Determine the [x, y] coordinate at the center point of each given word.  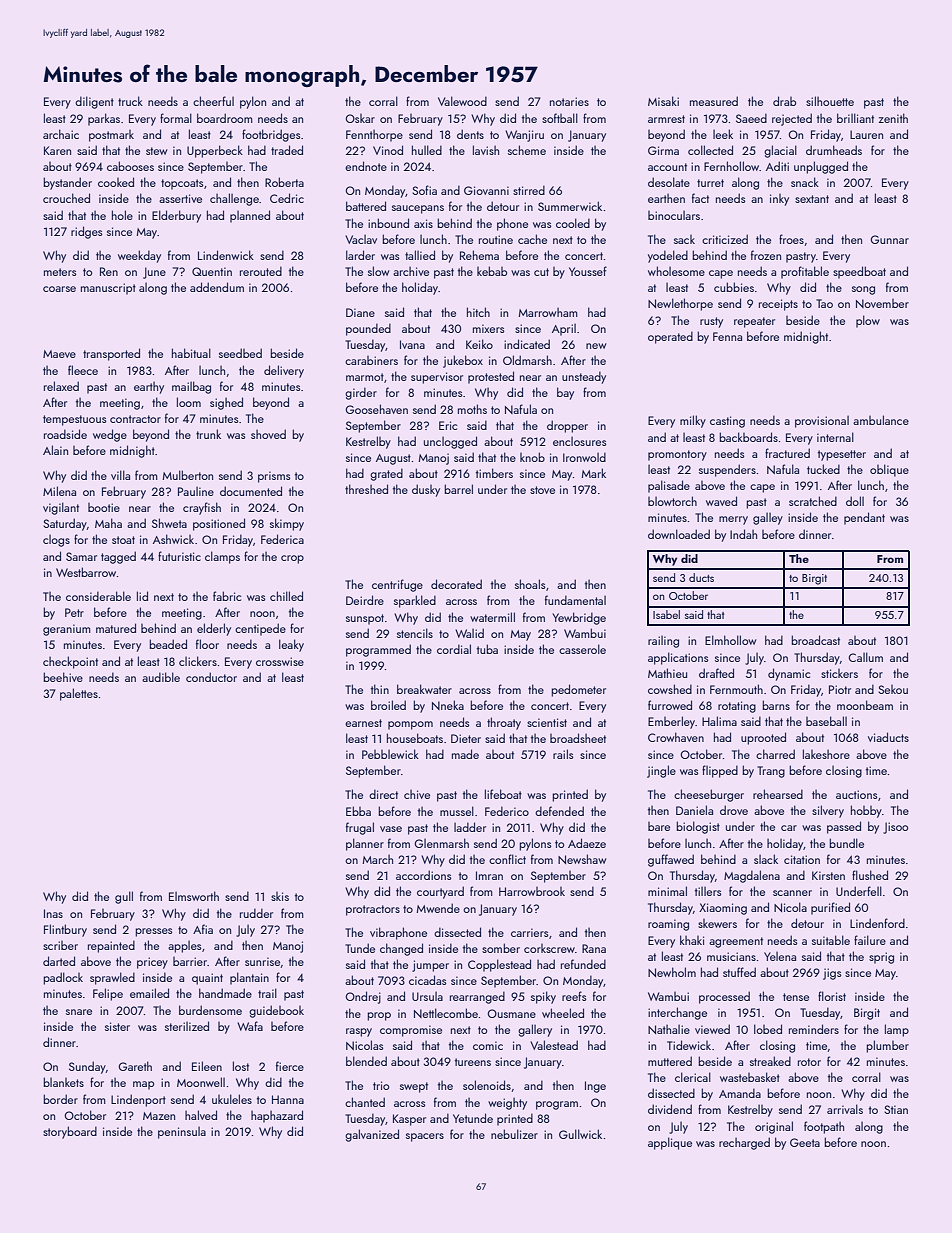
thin [380, 689]
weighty [507, 1104]
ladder [470, 827]
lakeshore [826, 754]
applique [670, 1143]
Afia [203, 929]
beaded [168, 644]
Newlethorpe [680, 304]
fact [700, 198]
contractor [135, 419]
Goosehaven [376, 409]
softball [560, 118]
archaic [61, 134]
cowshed [670, 689]
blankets [63, 1082]
